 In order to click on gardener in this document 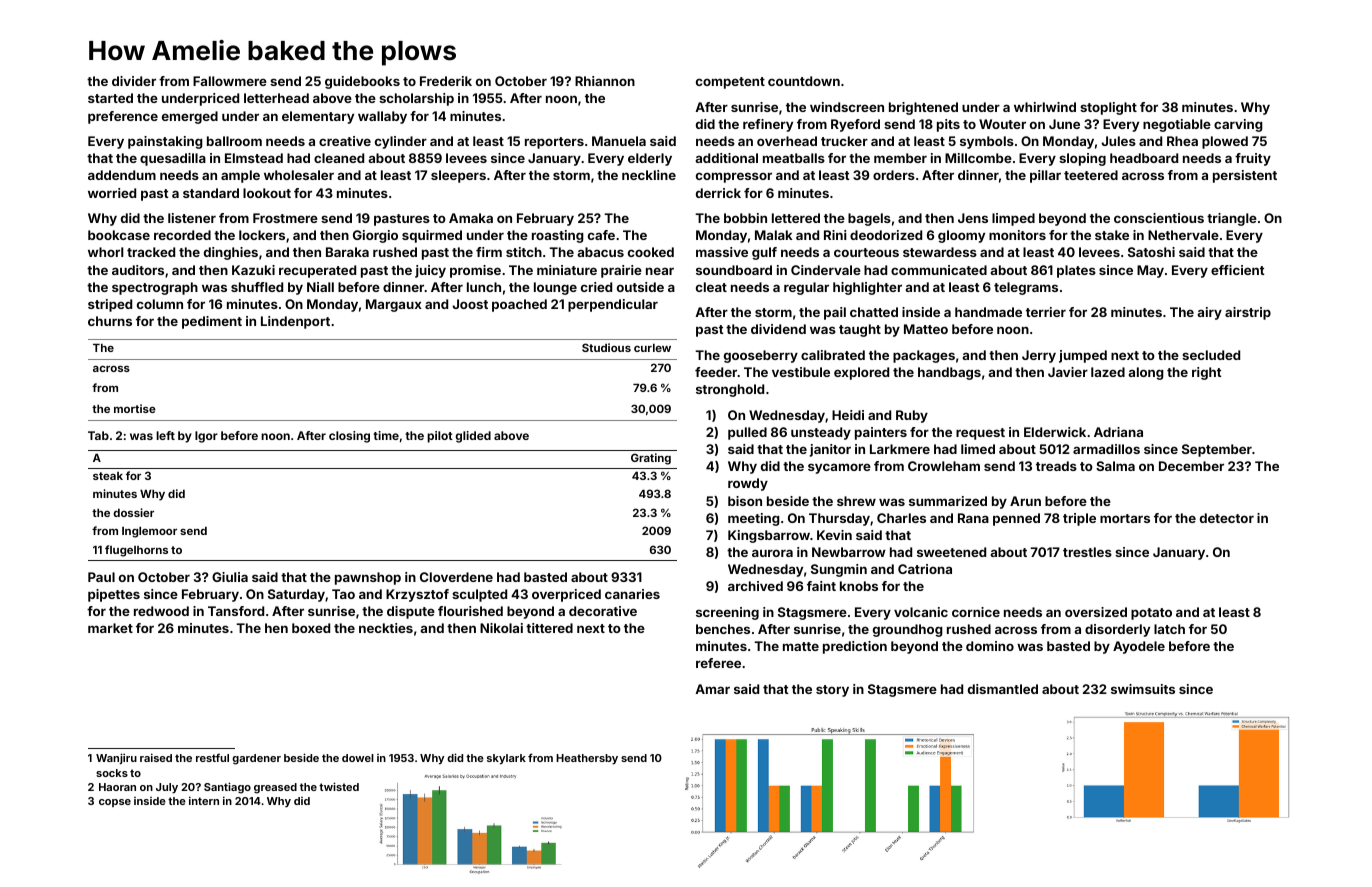, I will do `click(256, 759)`.
